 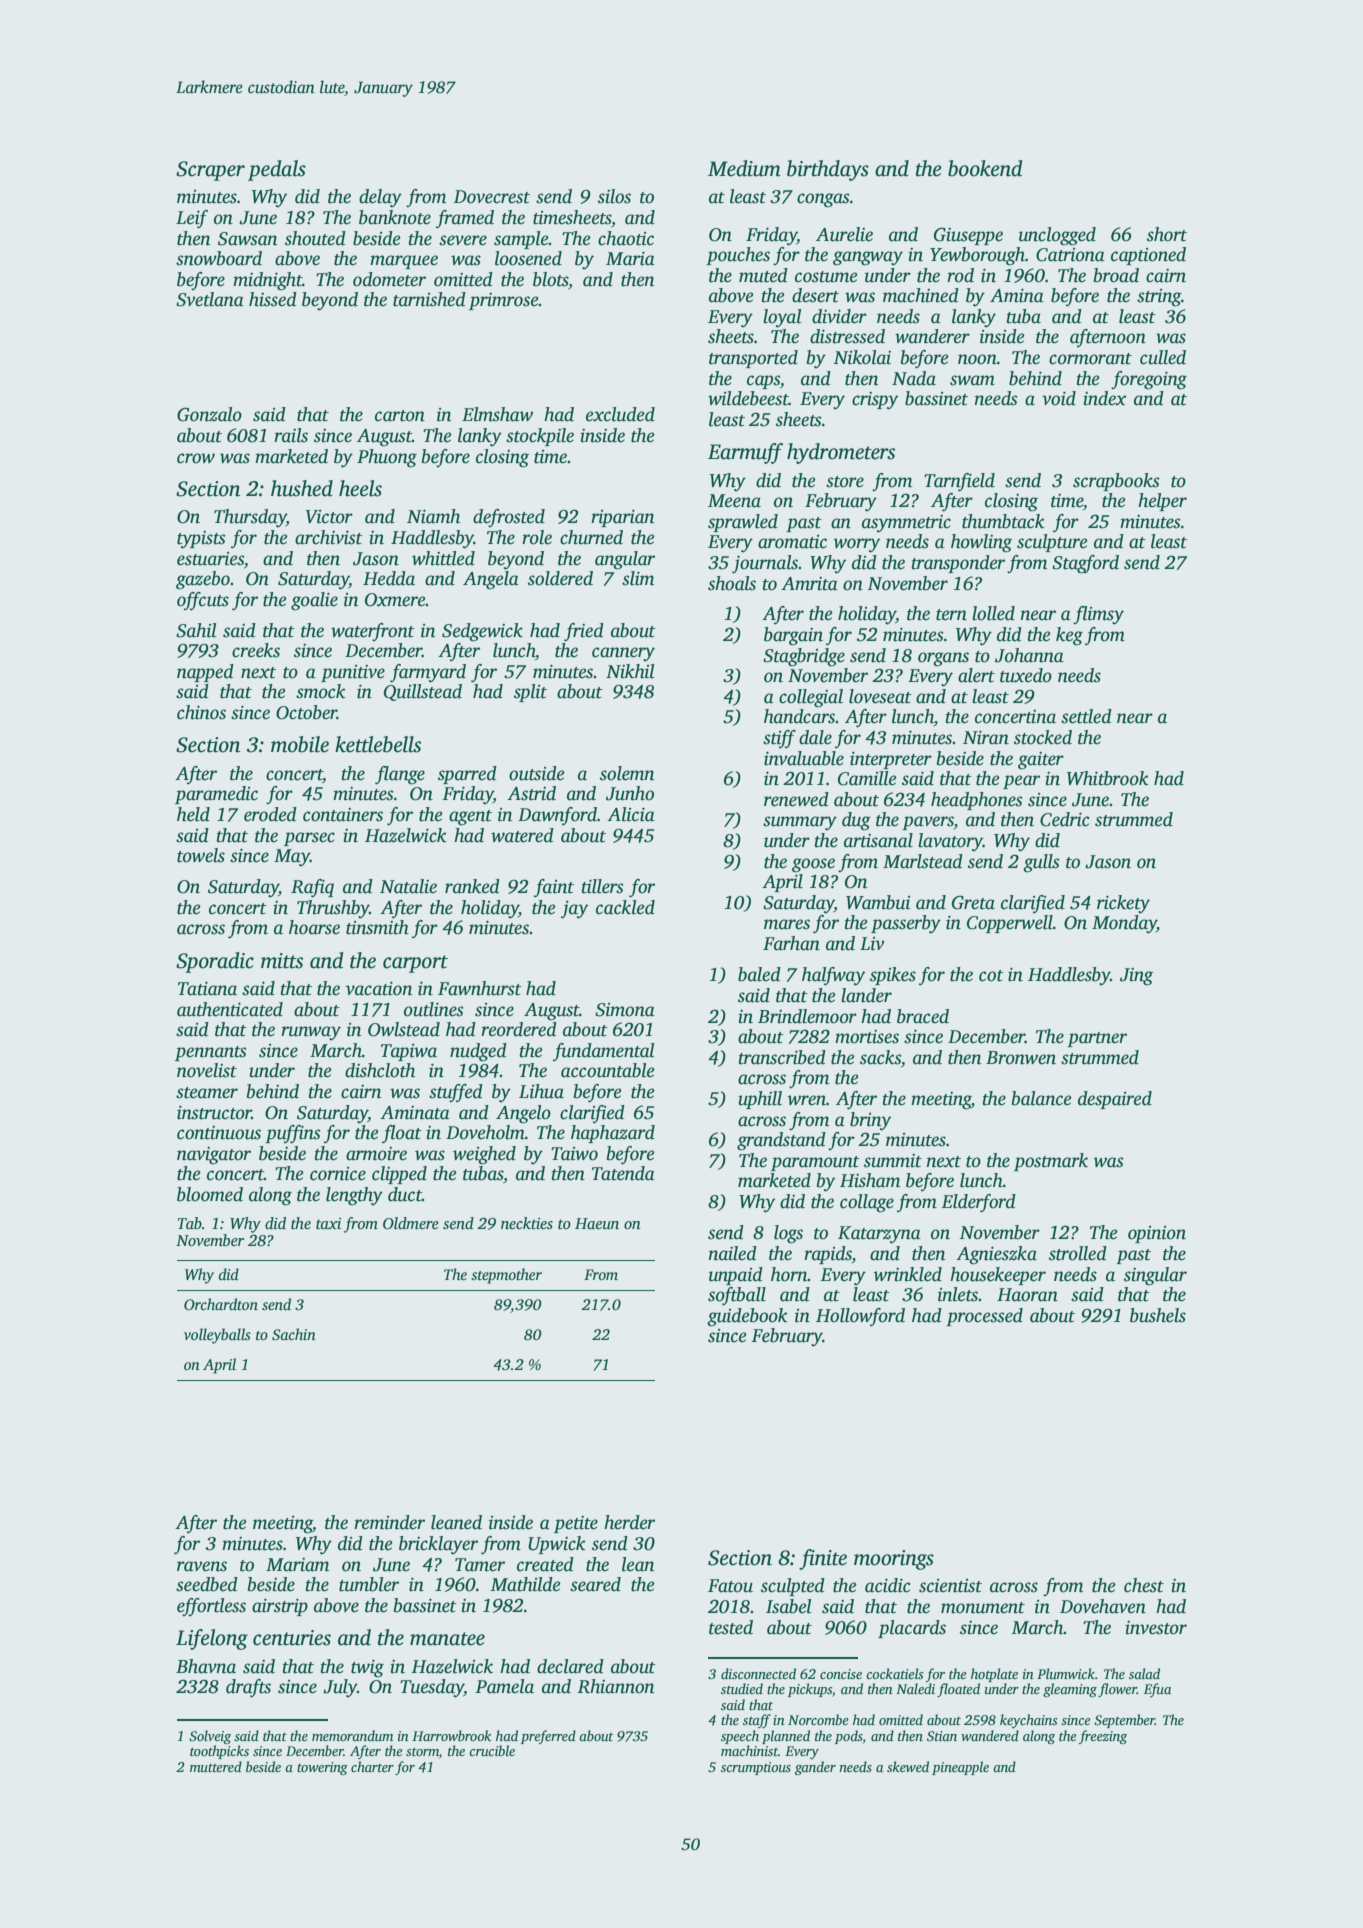 What do you see at coordinates (548, 1737) in the image?
I see `preferred` at bounding box center [548, 1737].
